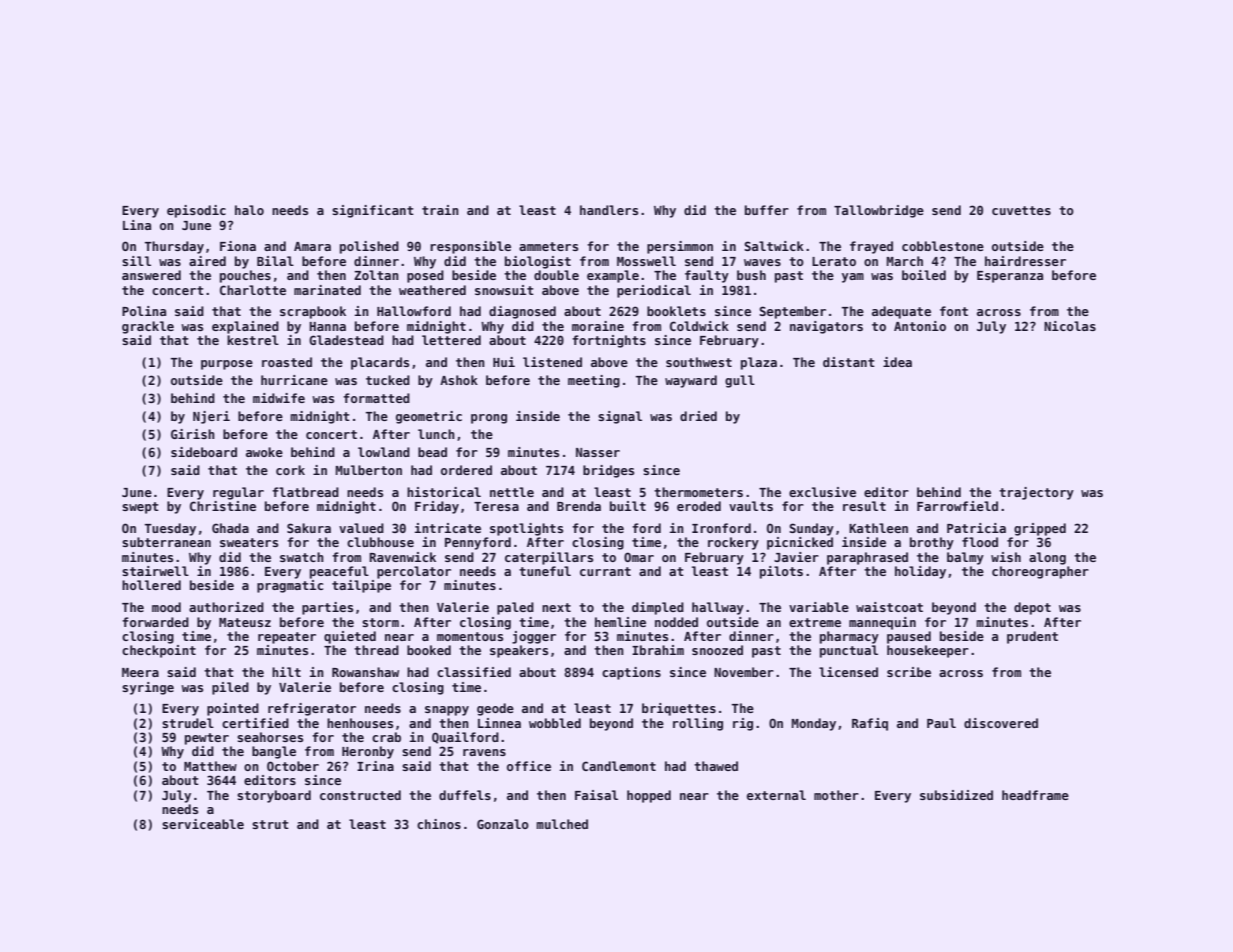 This screenshot has height=952, width=1233. Describe the element at coordinates (312, 709) in the screenshot. I see `refrigerator` at that location.
